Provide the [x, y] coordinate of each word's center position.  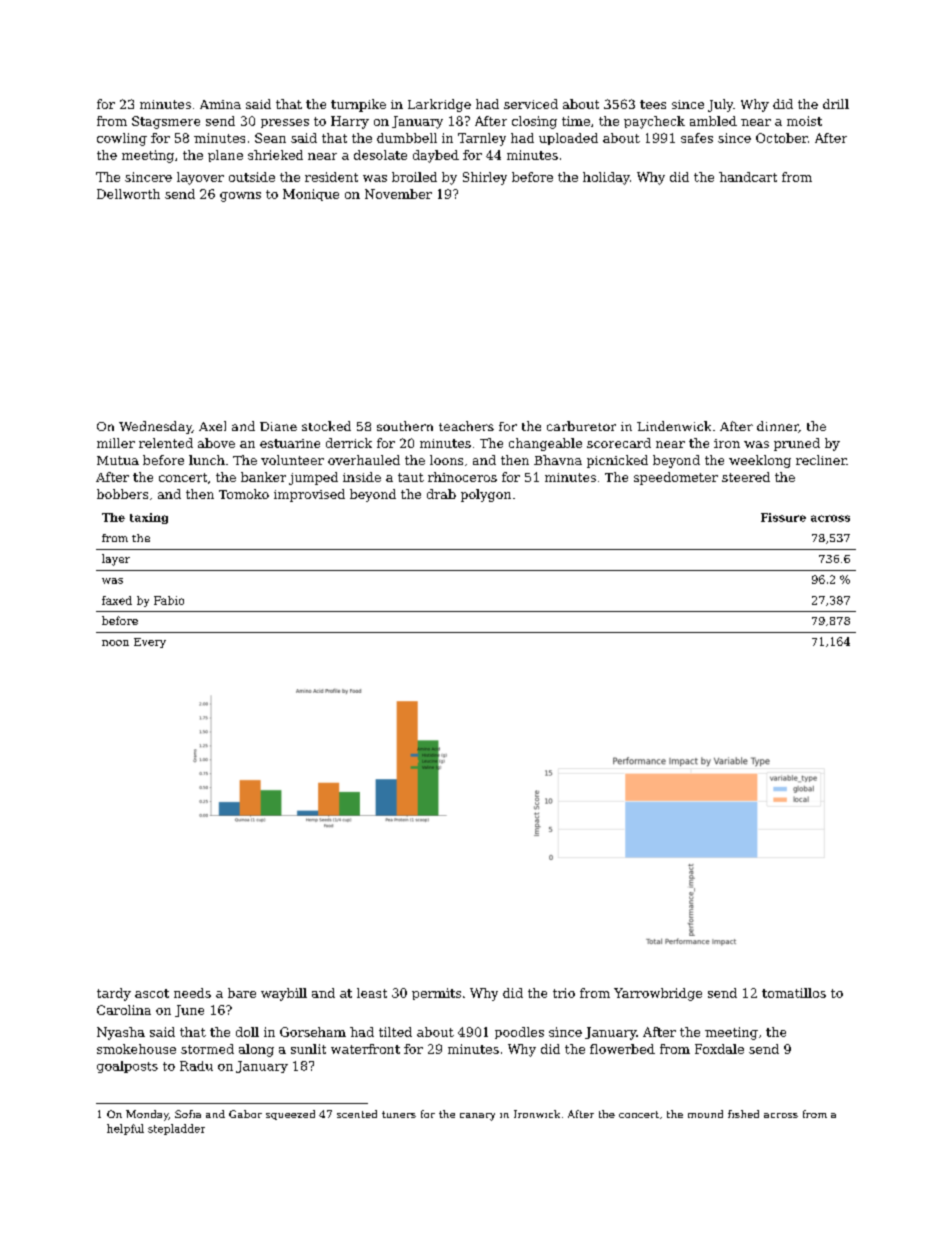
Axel [212, 426]
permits [436, 994]
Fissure [783, 517]
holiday [606, 178]
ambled [713, 121]
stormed [207, 1049]
